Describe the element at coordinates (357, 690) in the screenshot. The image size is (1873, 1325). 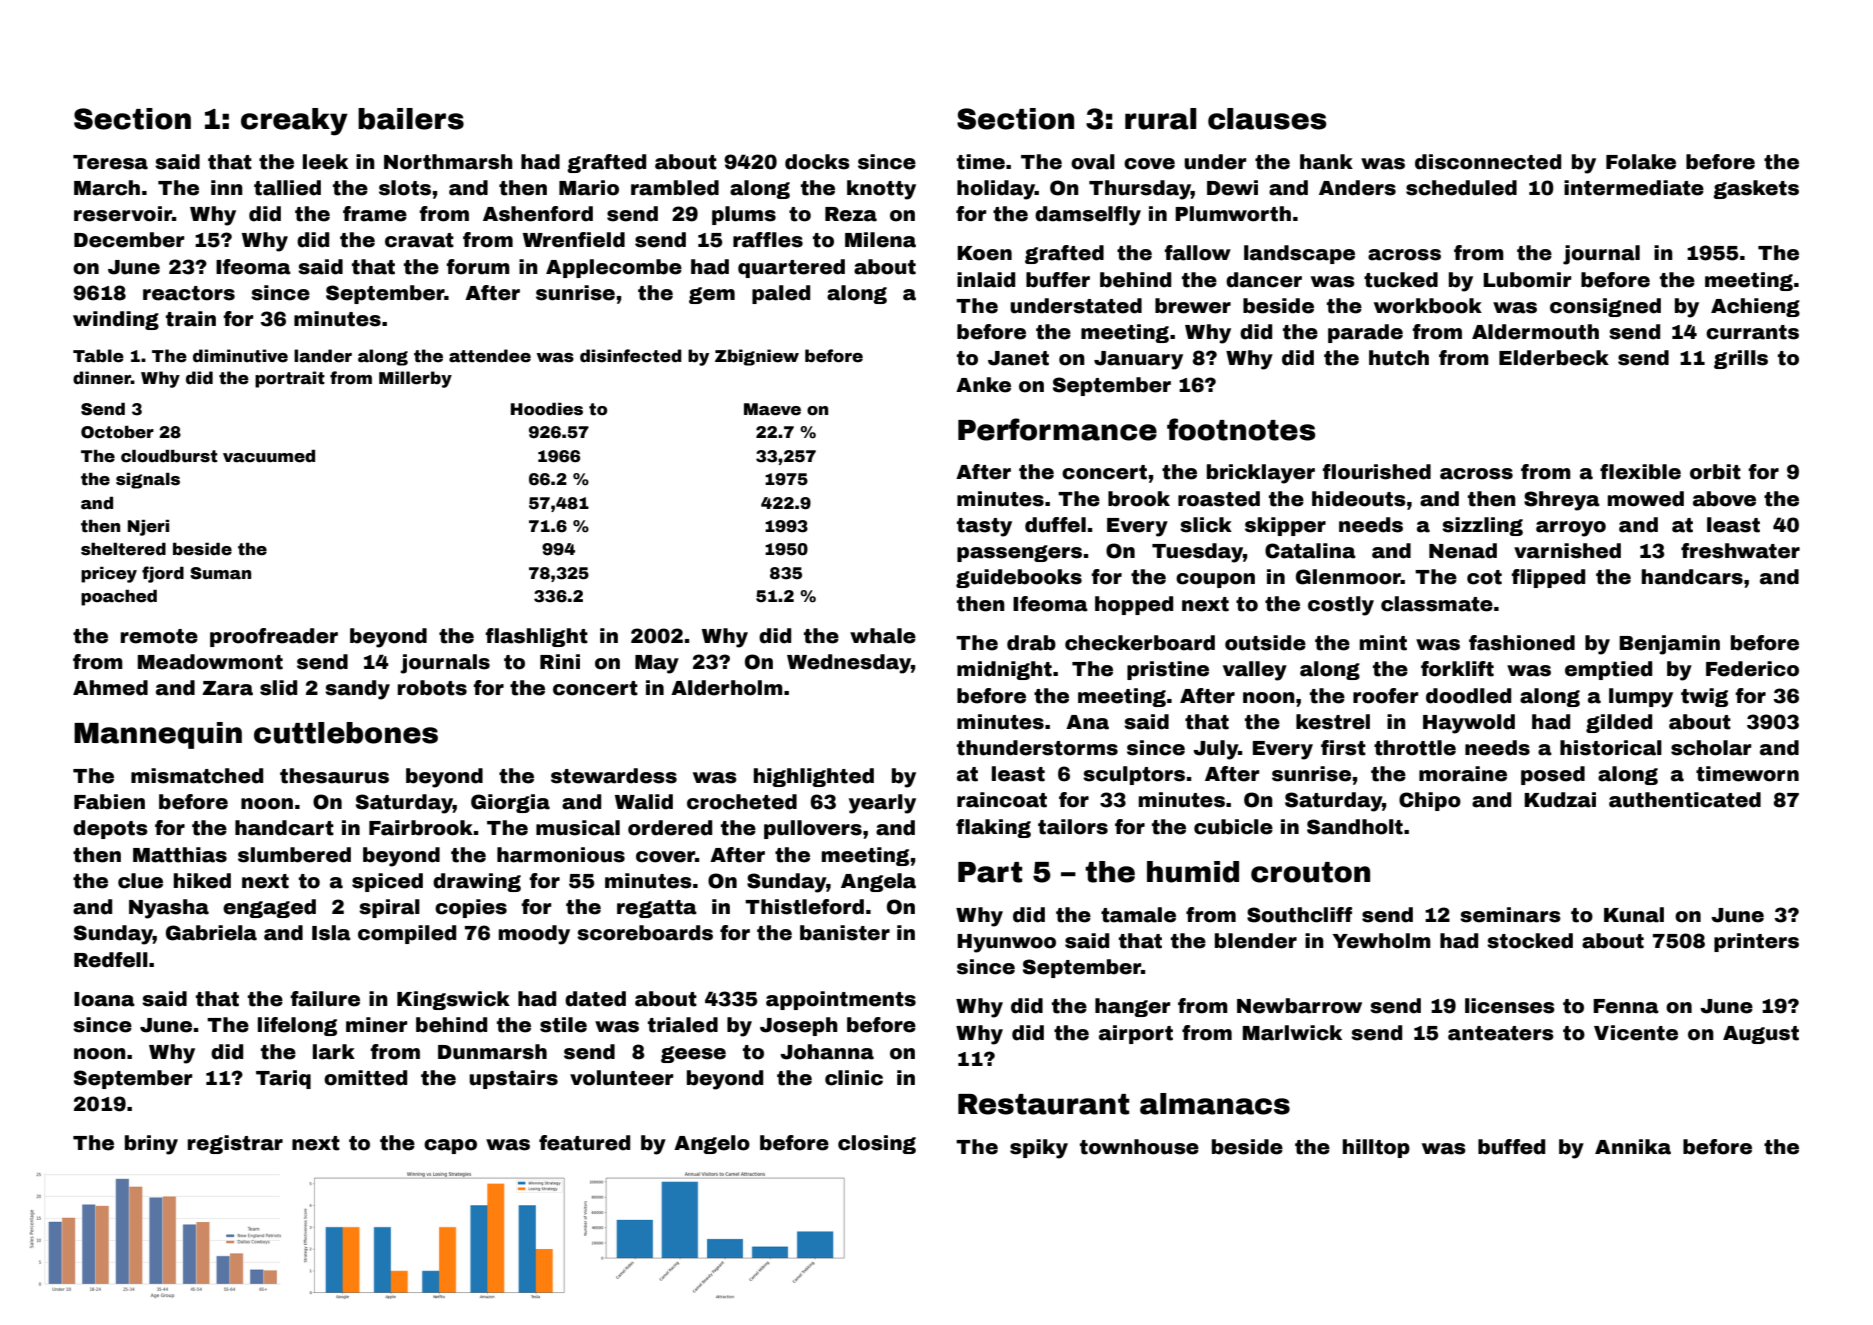
I see `sandy` at that location.
